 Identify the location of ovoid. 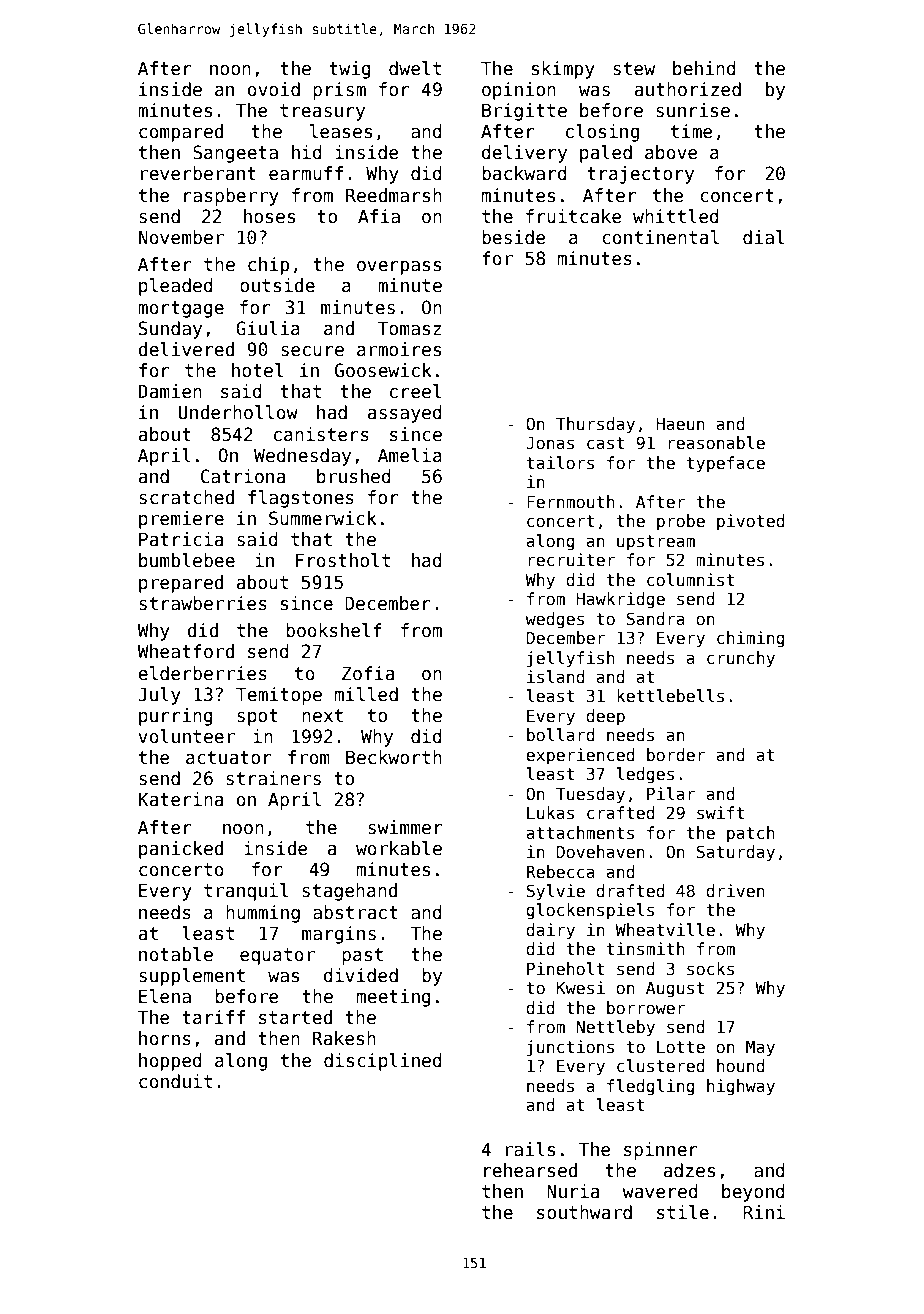
(274, 89).
